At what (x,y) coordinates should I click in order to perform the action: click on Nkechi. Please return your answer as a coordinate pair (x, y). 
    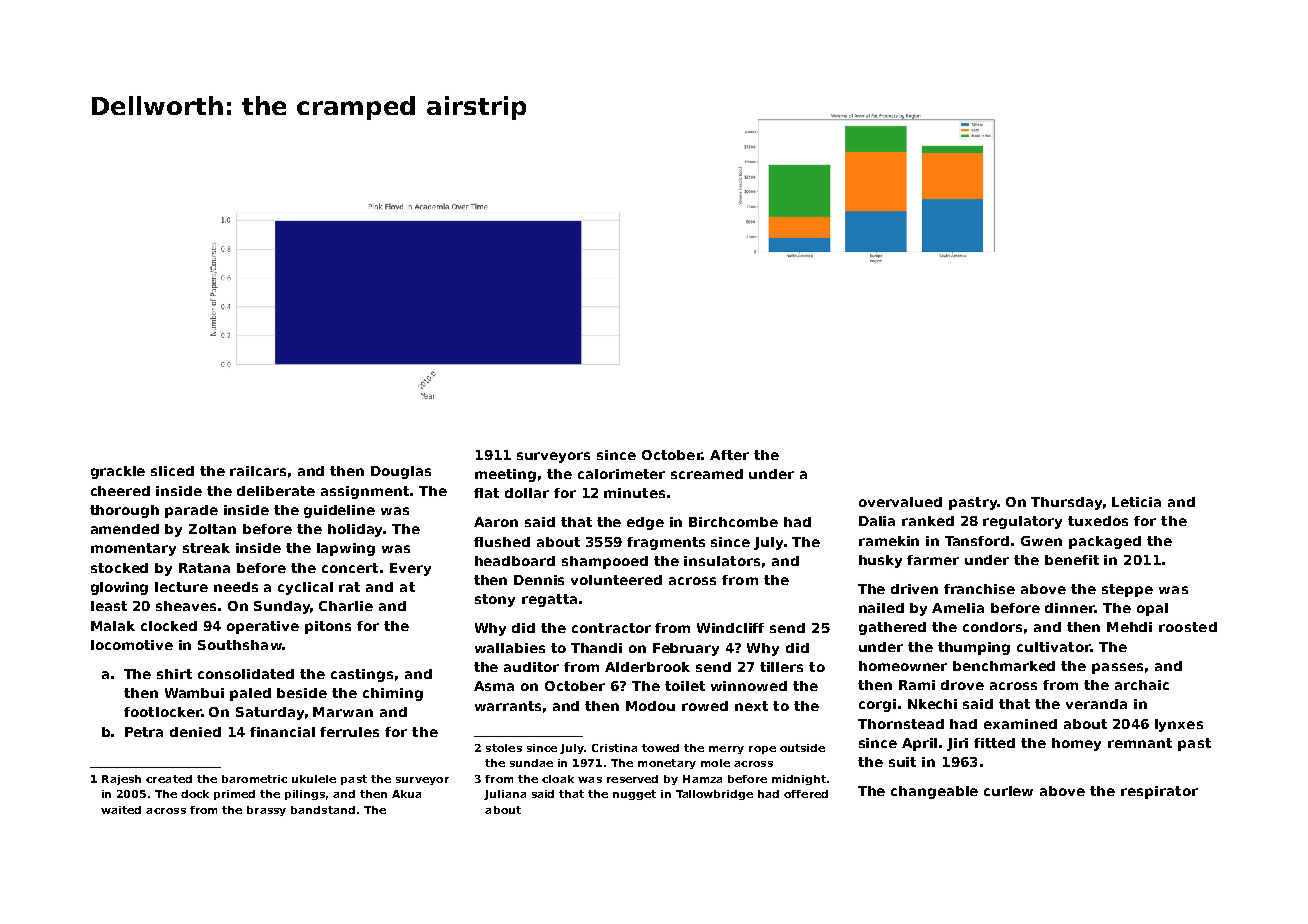
    Looking at the image, I should click on (932, 704).
